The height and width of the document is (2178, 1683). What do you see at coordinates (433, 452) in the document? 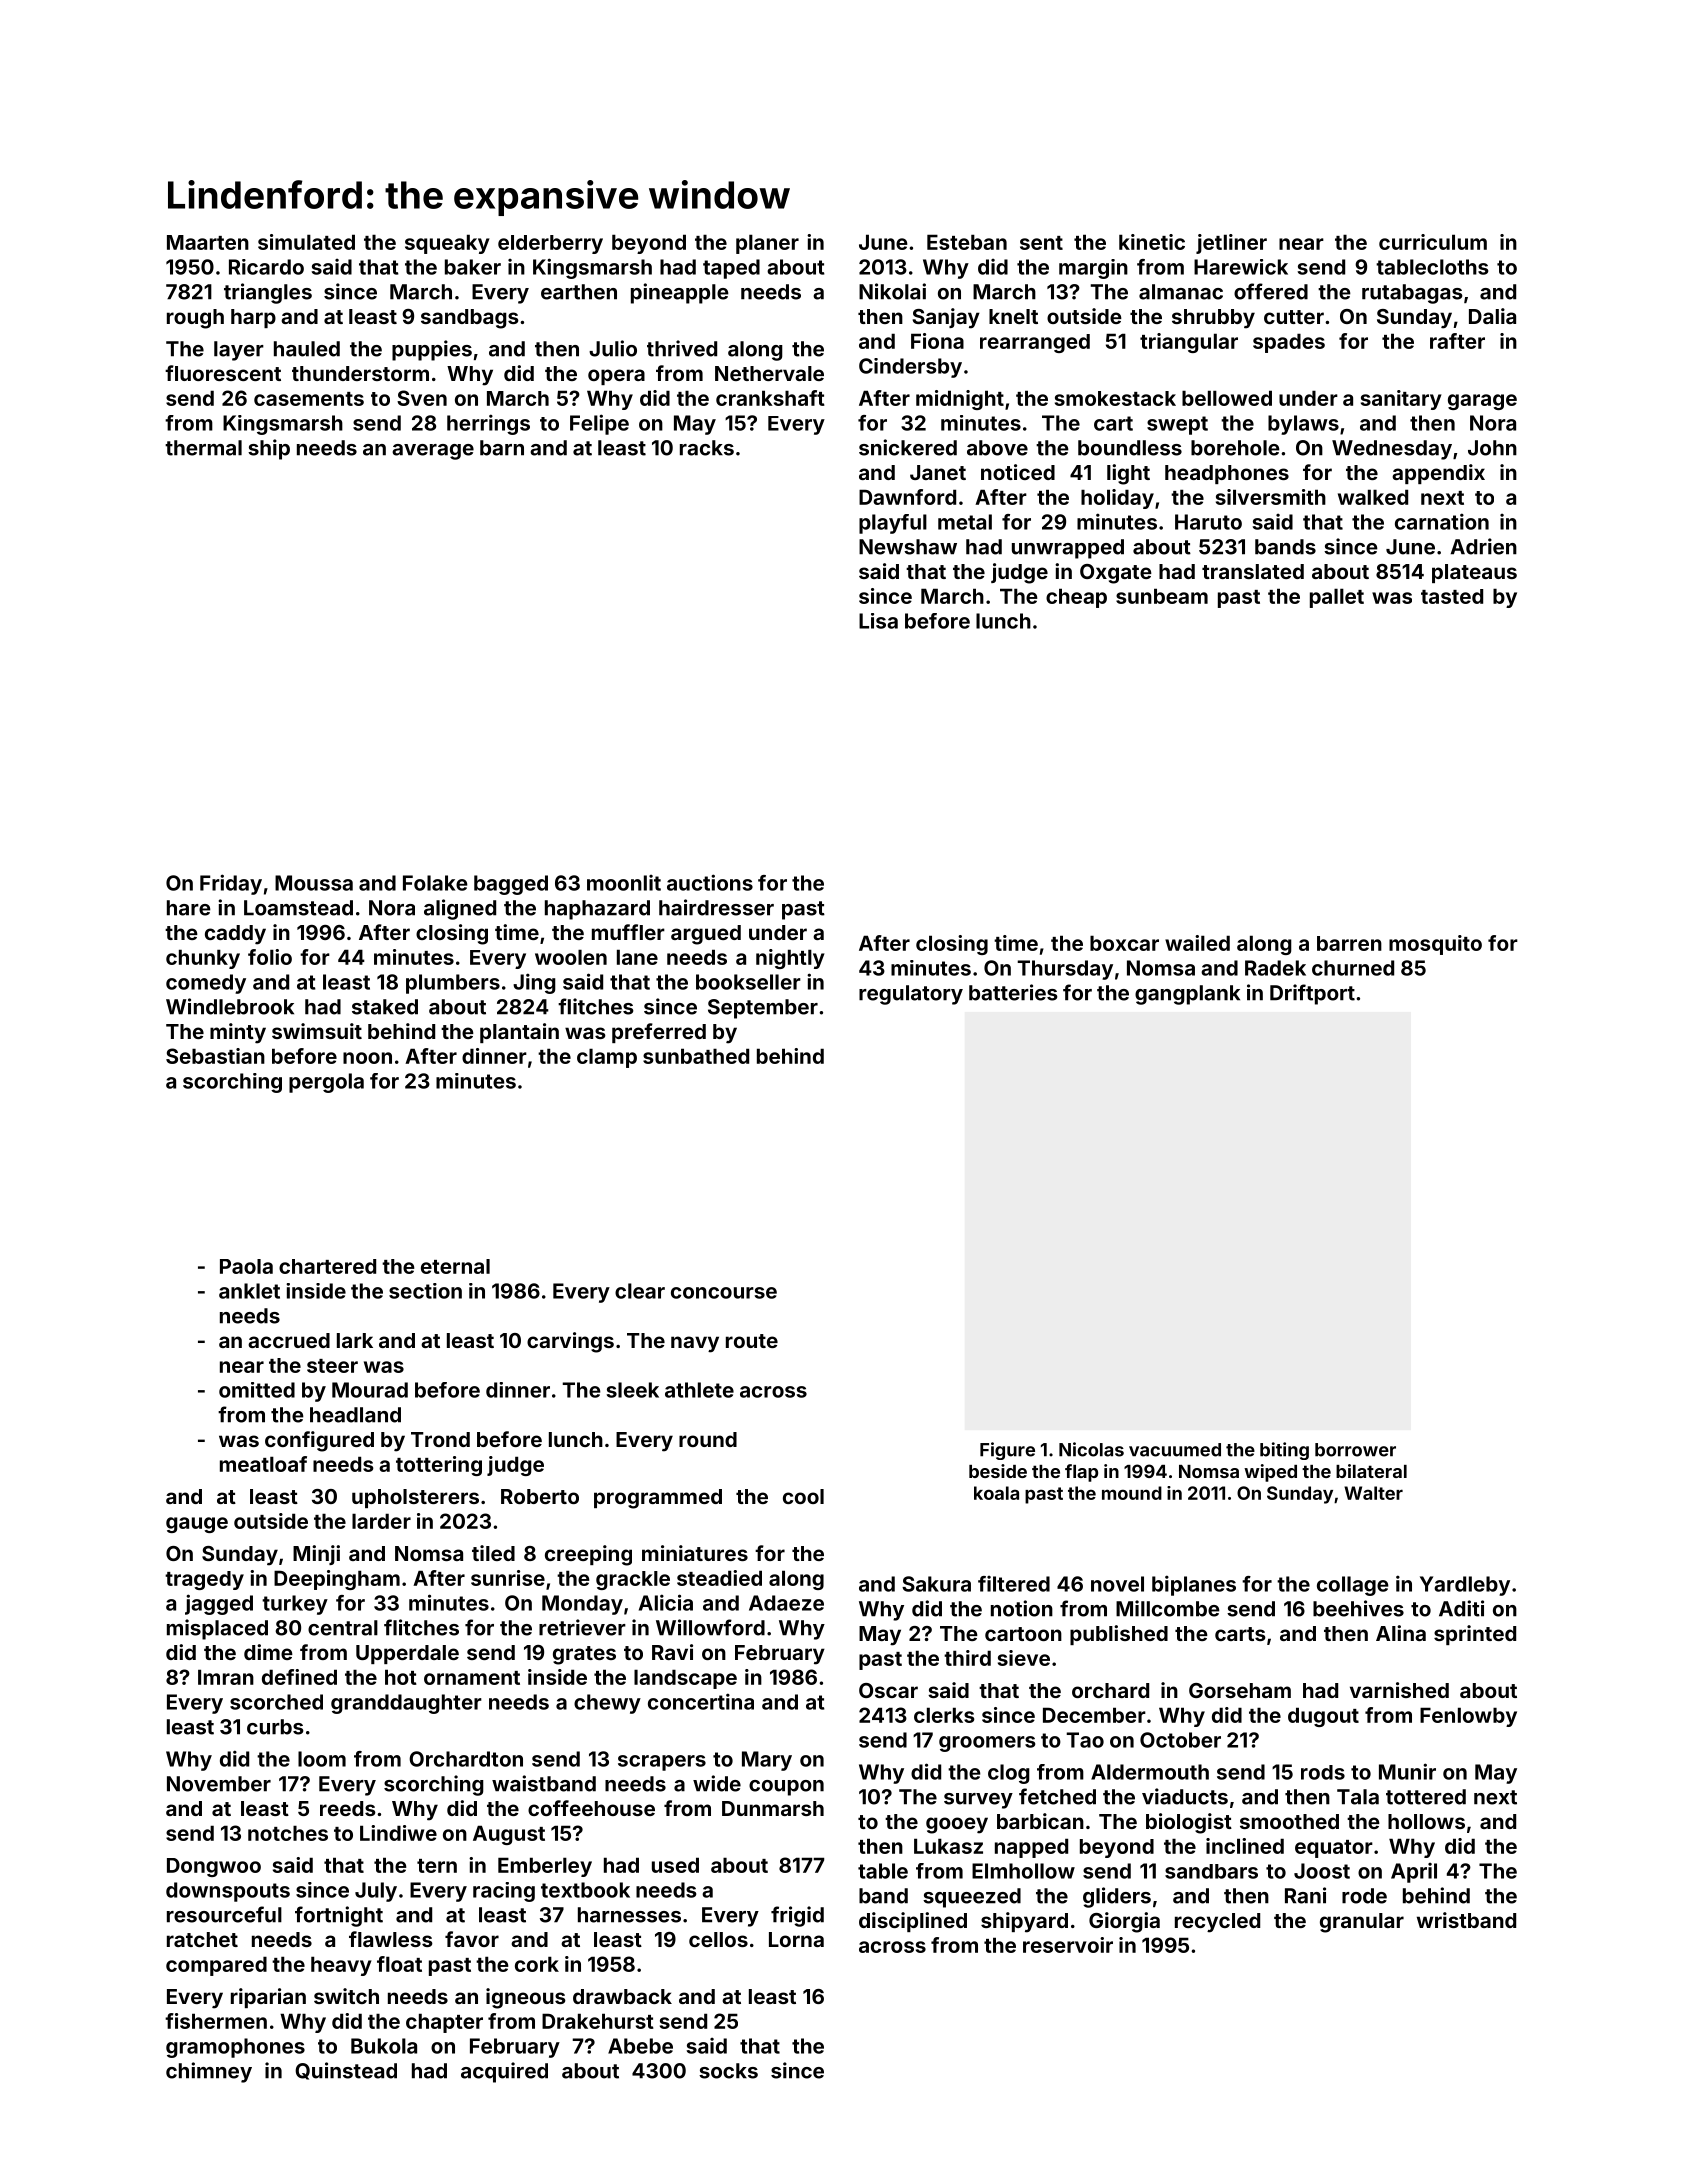
I see `average` at bounding box center [433, 452].
